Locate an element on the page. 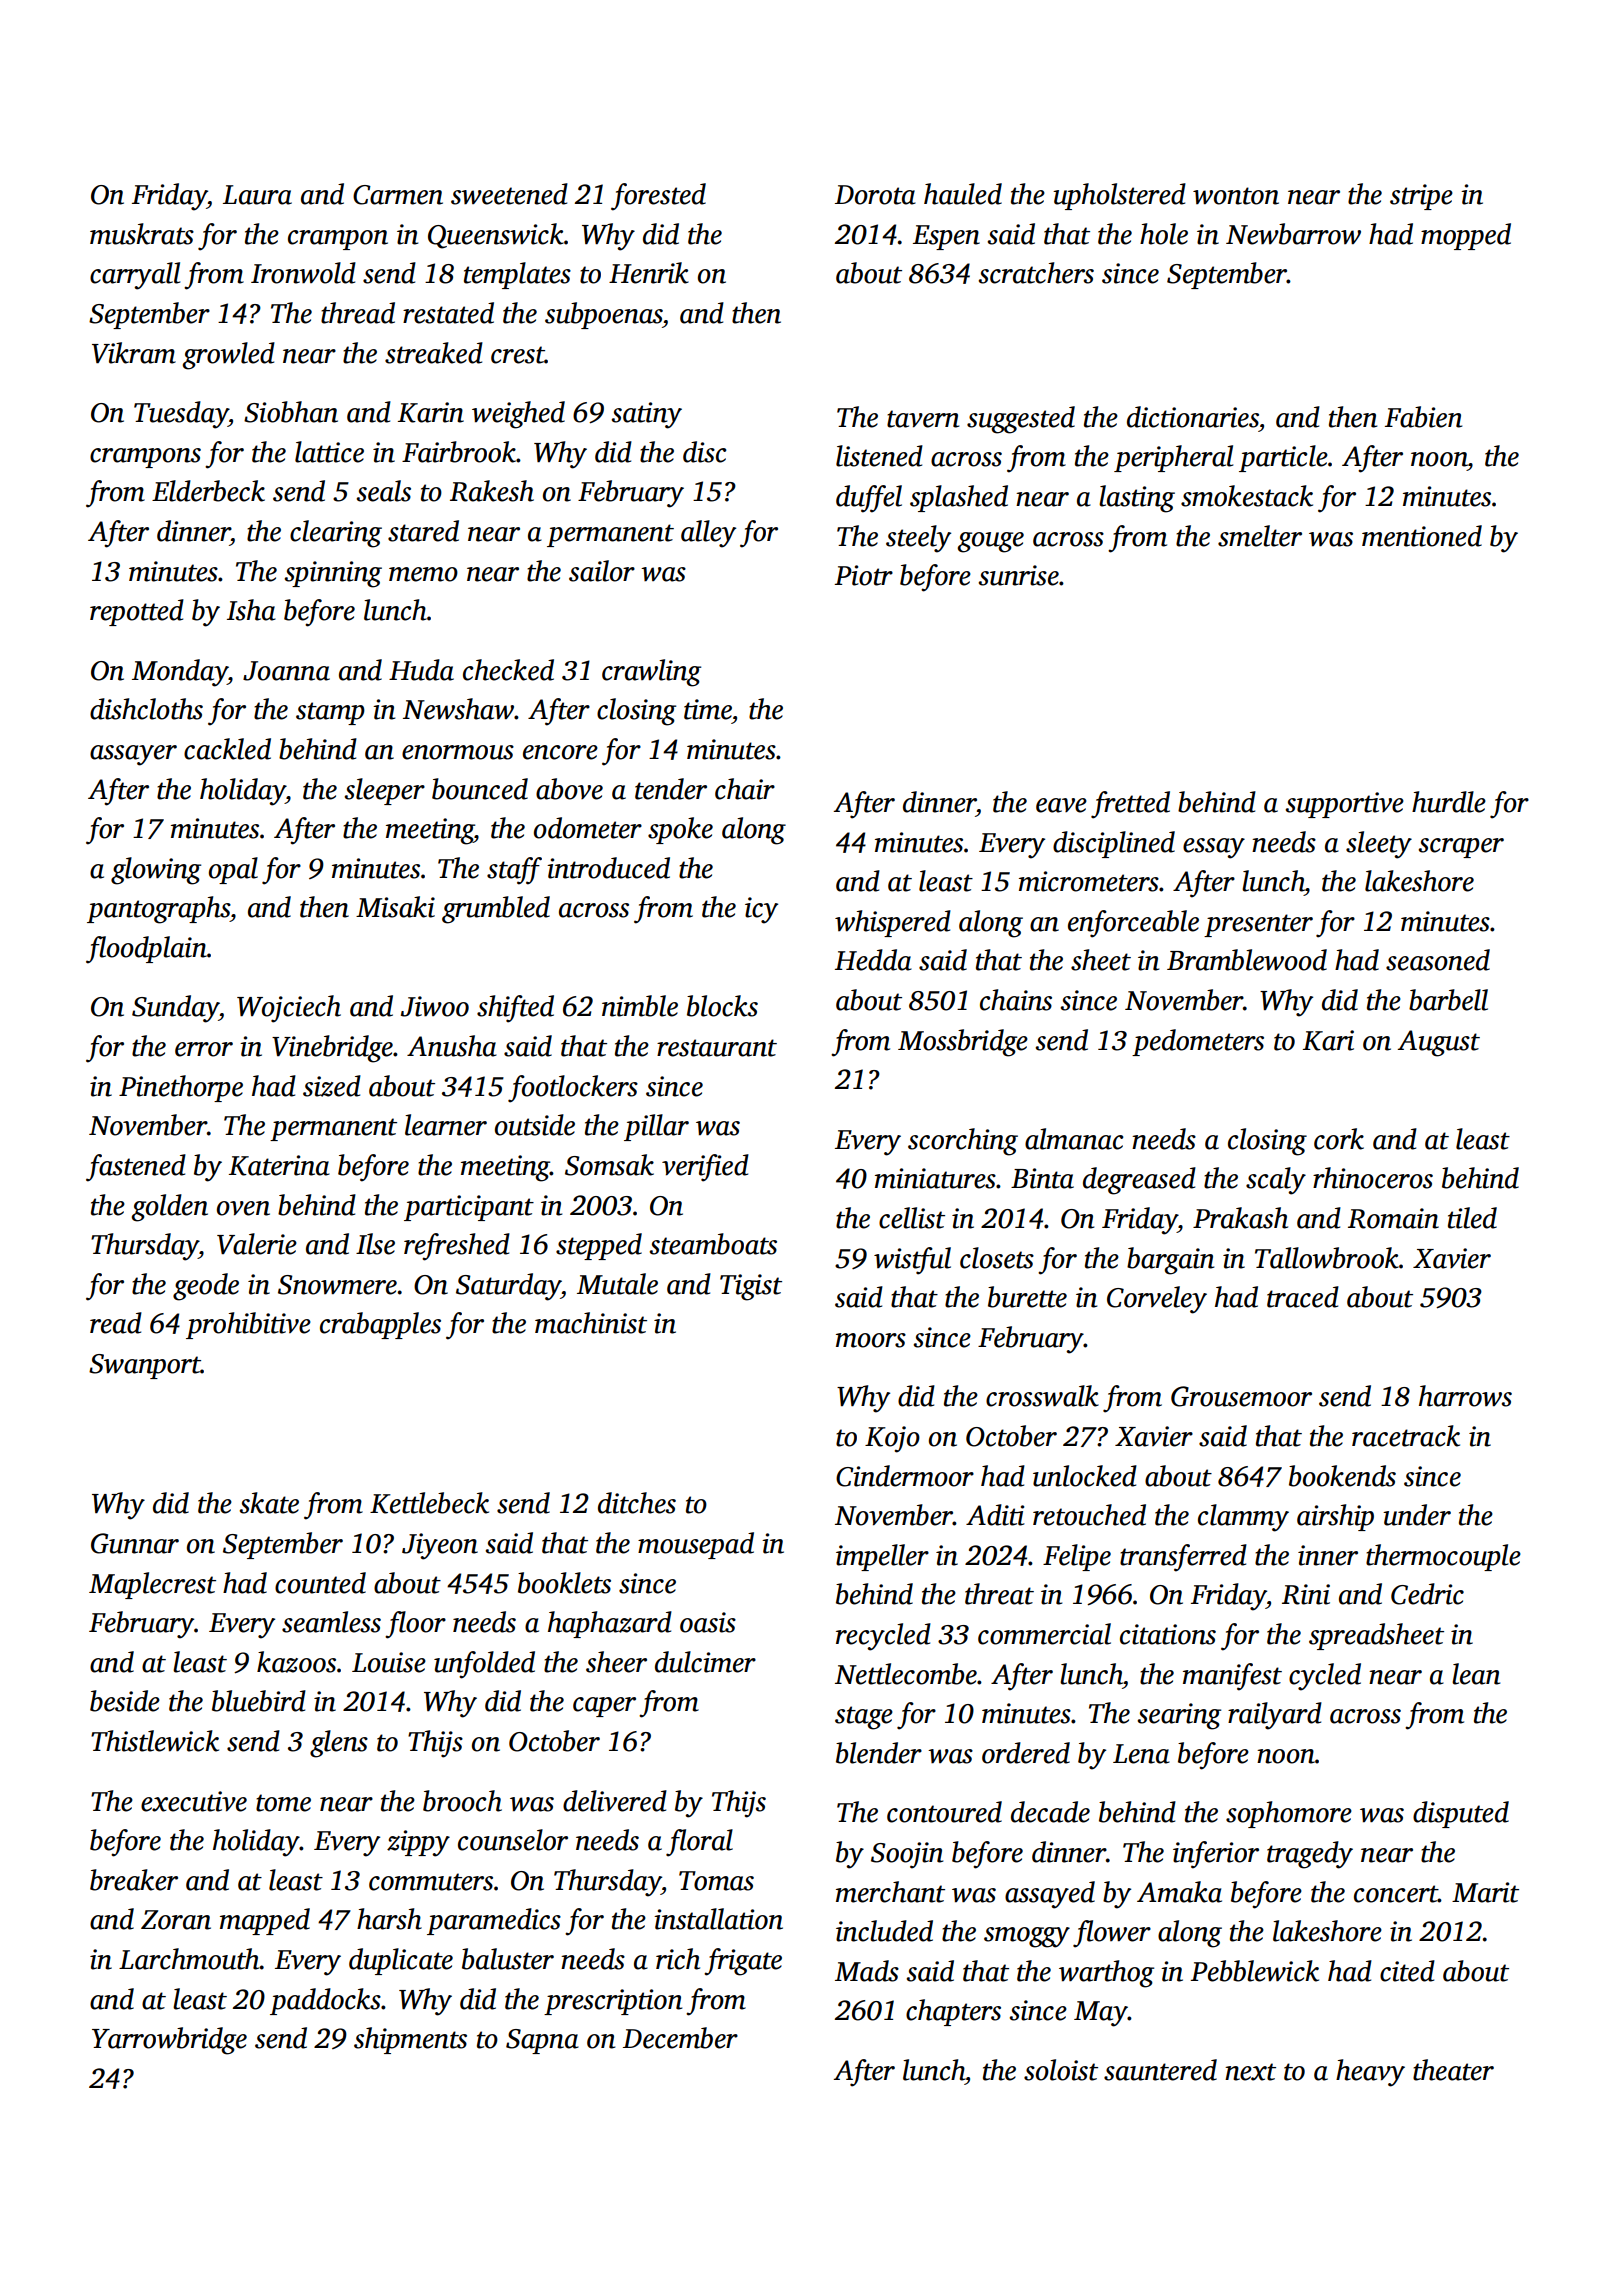  December is located at coordinates (680, 2038).
